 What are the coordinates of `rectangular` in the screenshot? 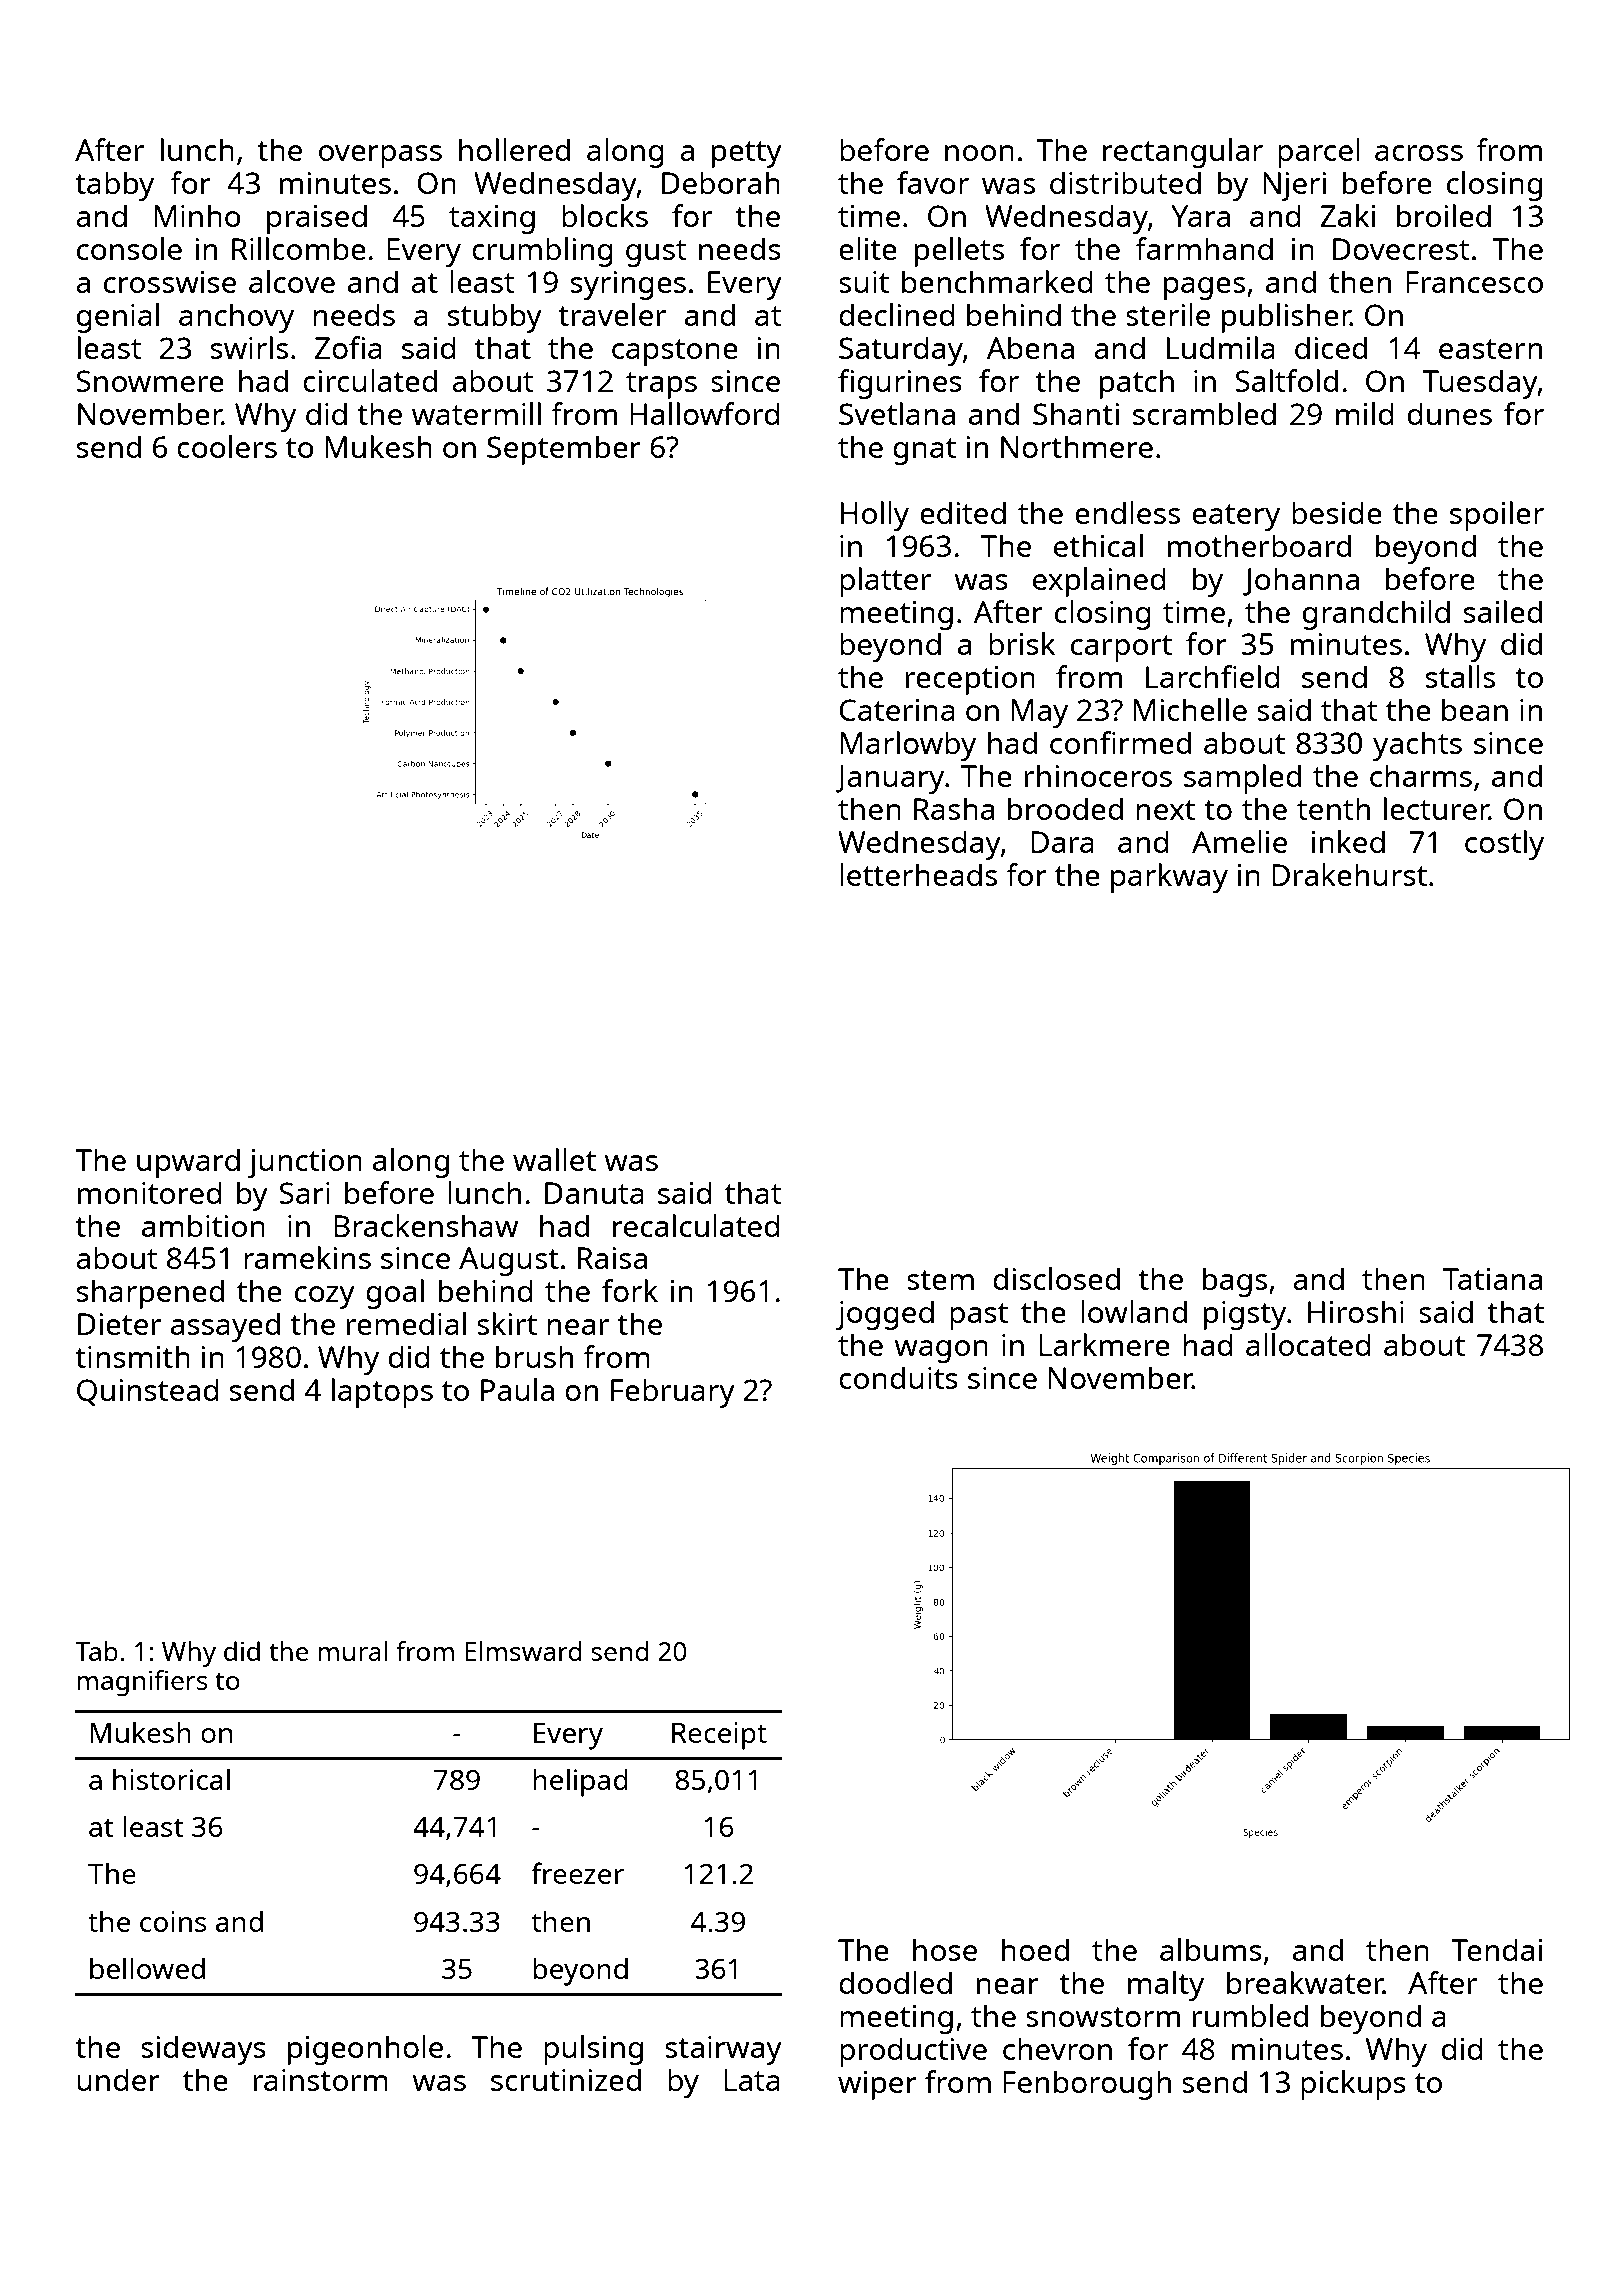 It's located at (1183, 153).
